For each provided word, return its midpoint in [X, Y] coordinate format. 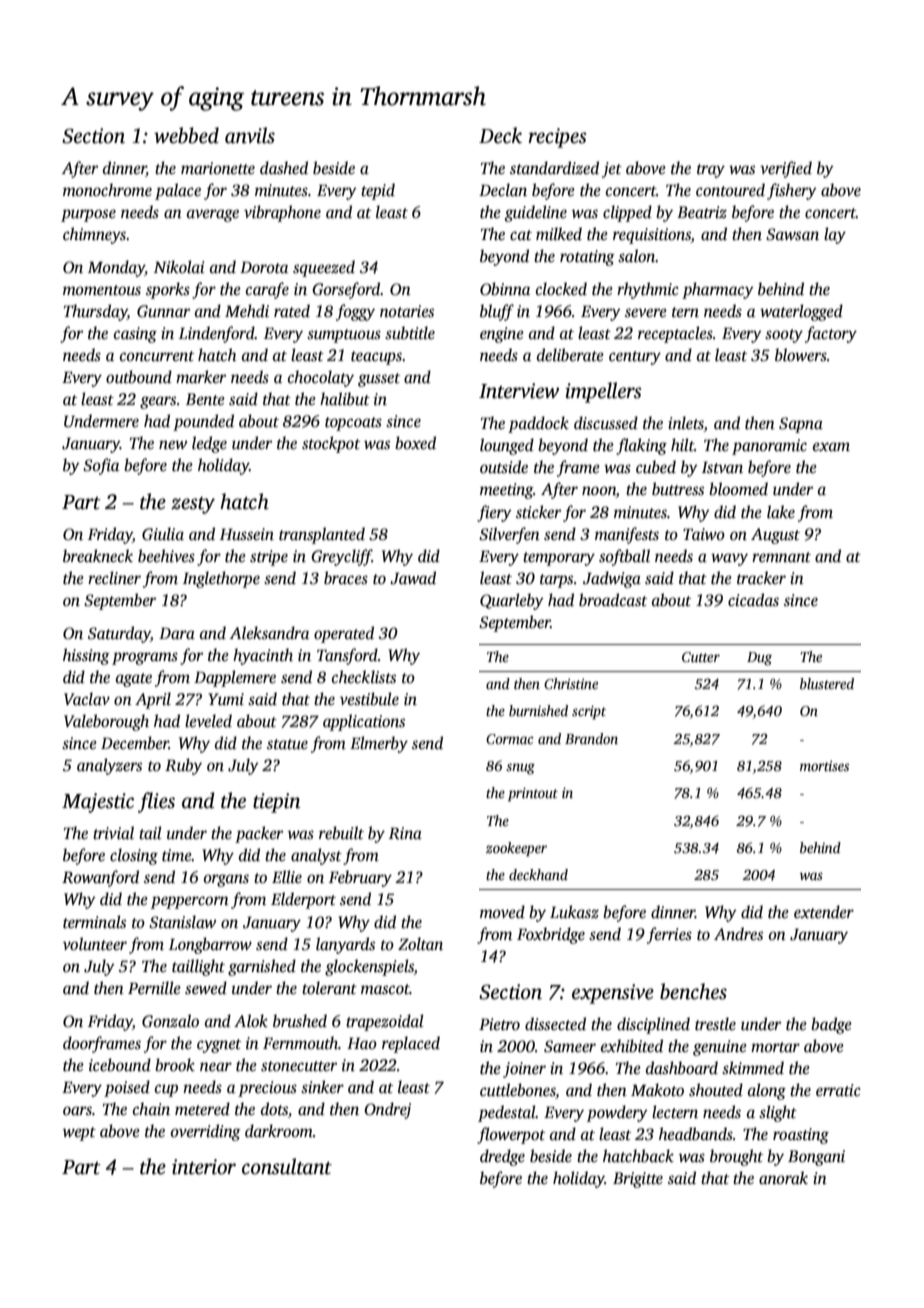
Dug [759, 659]
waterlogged [801, 312]
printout [533, 794]
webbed [186, 135]
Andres [738, 934]
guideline [535, 213]
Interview [519, 391]
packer [259, 834]
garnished [262, 967]
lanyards [345, 945]
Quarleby [512, 601]
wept [79, 1134]
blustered [827, 683]
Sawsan [792, 234]
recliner [114, 578]
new [173, 445]
